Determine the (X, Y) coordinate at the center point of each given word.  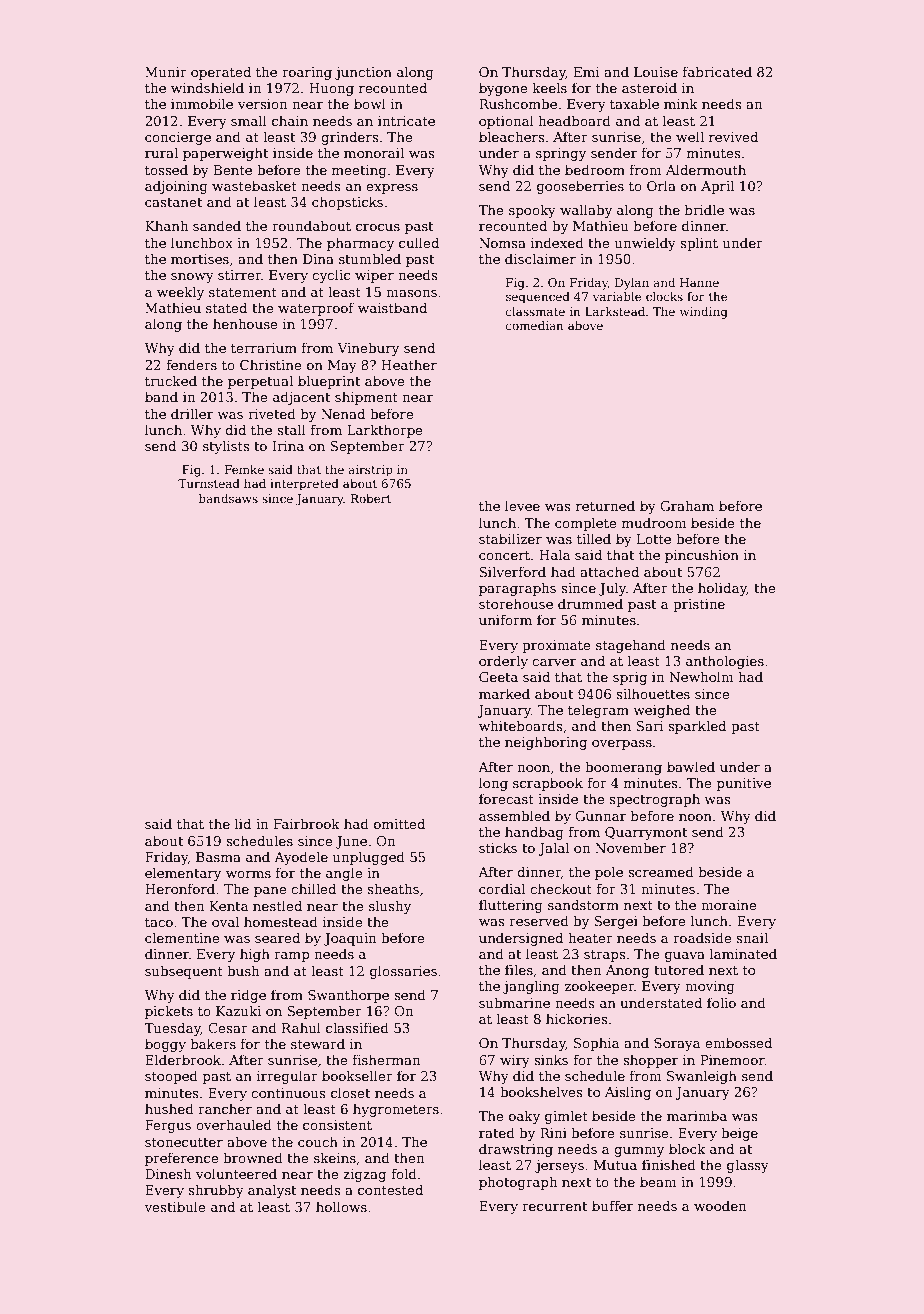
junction (363, 73)
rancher (225, 1108)
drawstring (516, 1150)
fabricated (717, 71)
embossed (738, 1042)
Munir (166, 72)
